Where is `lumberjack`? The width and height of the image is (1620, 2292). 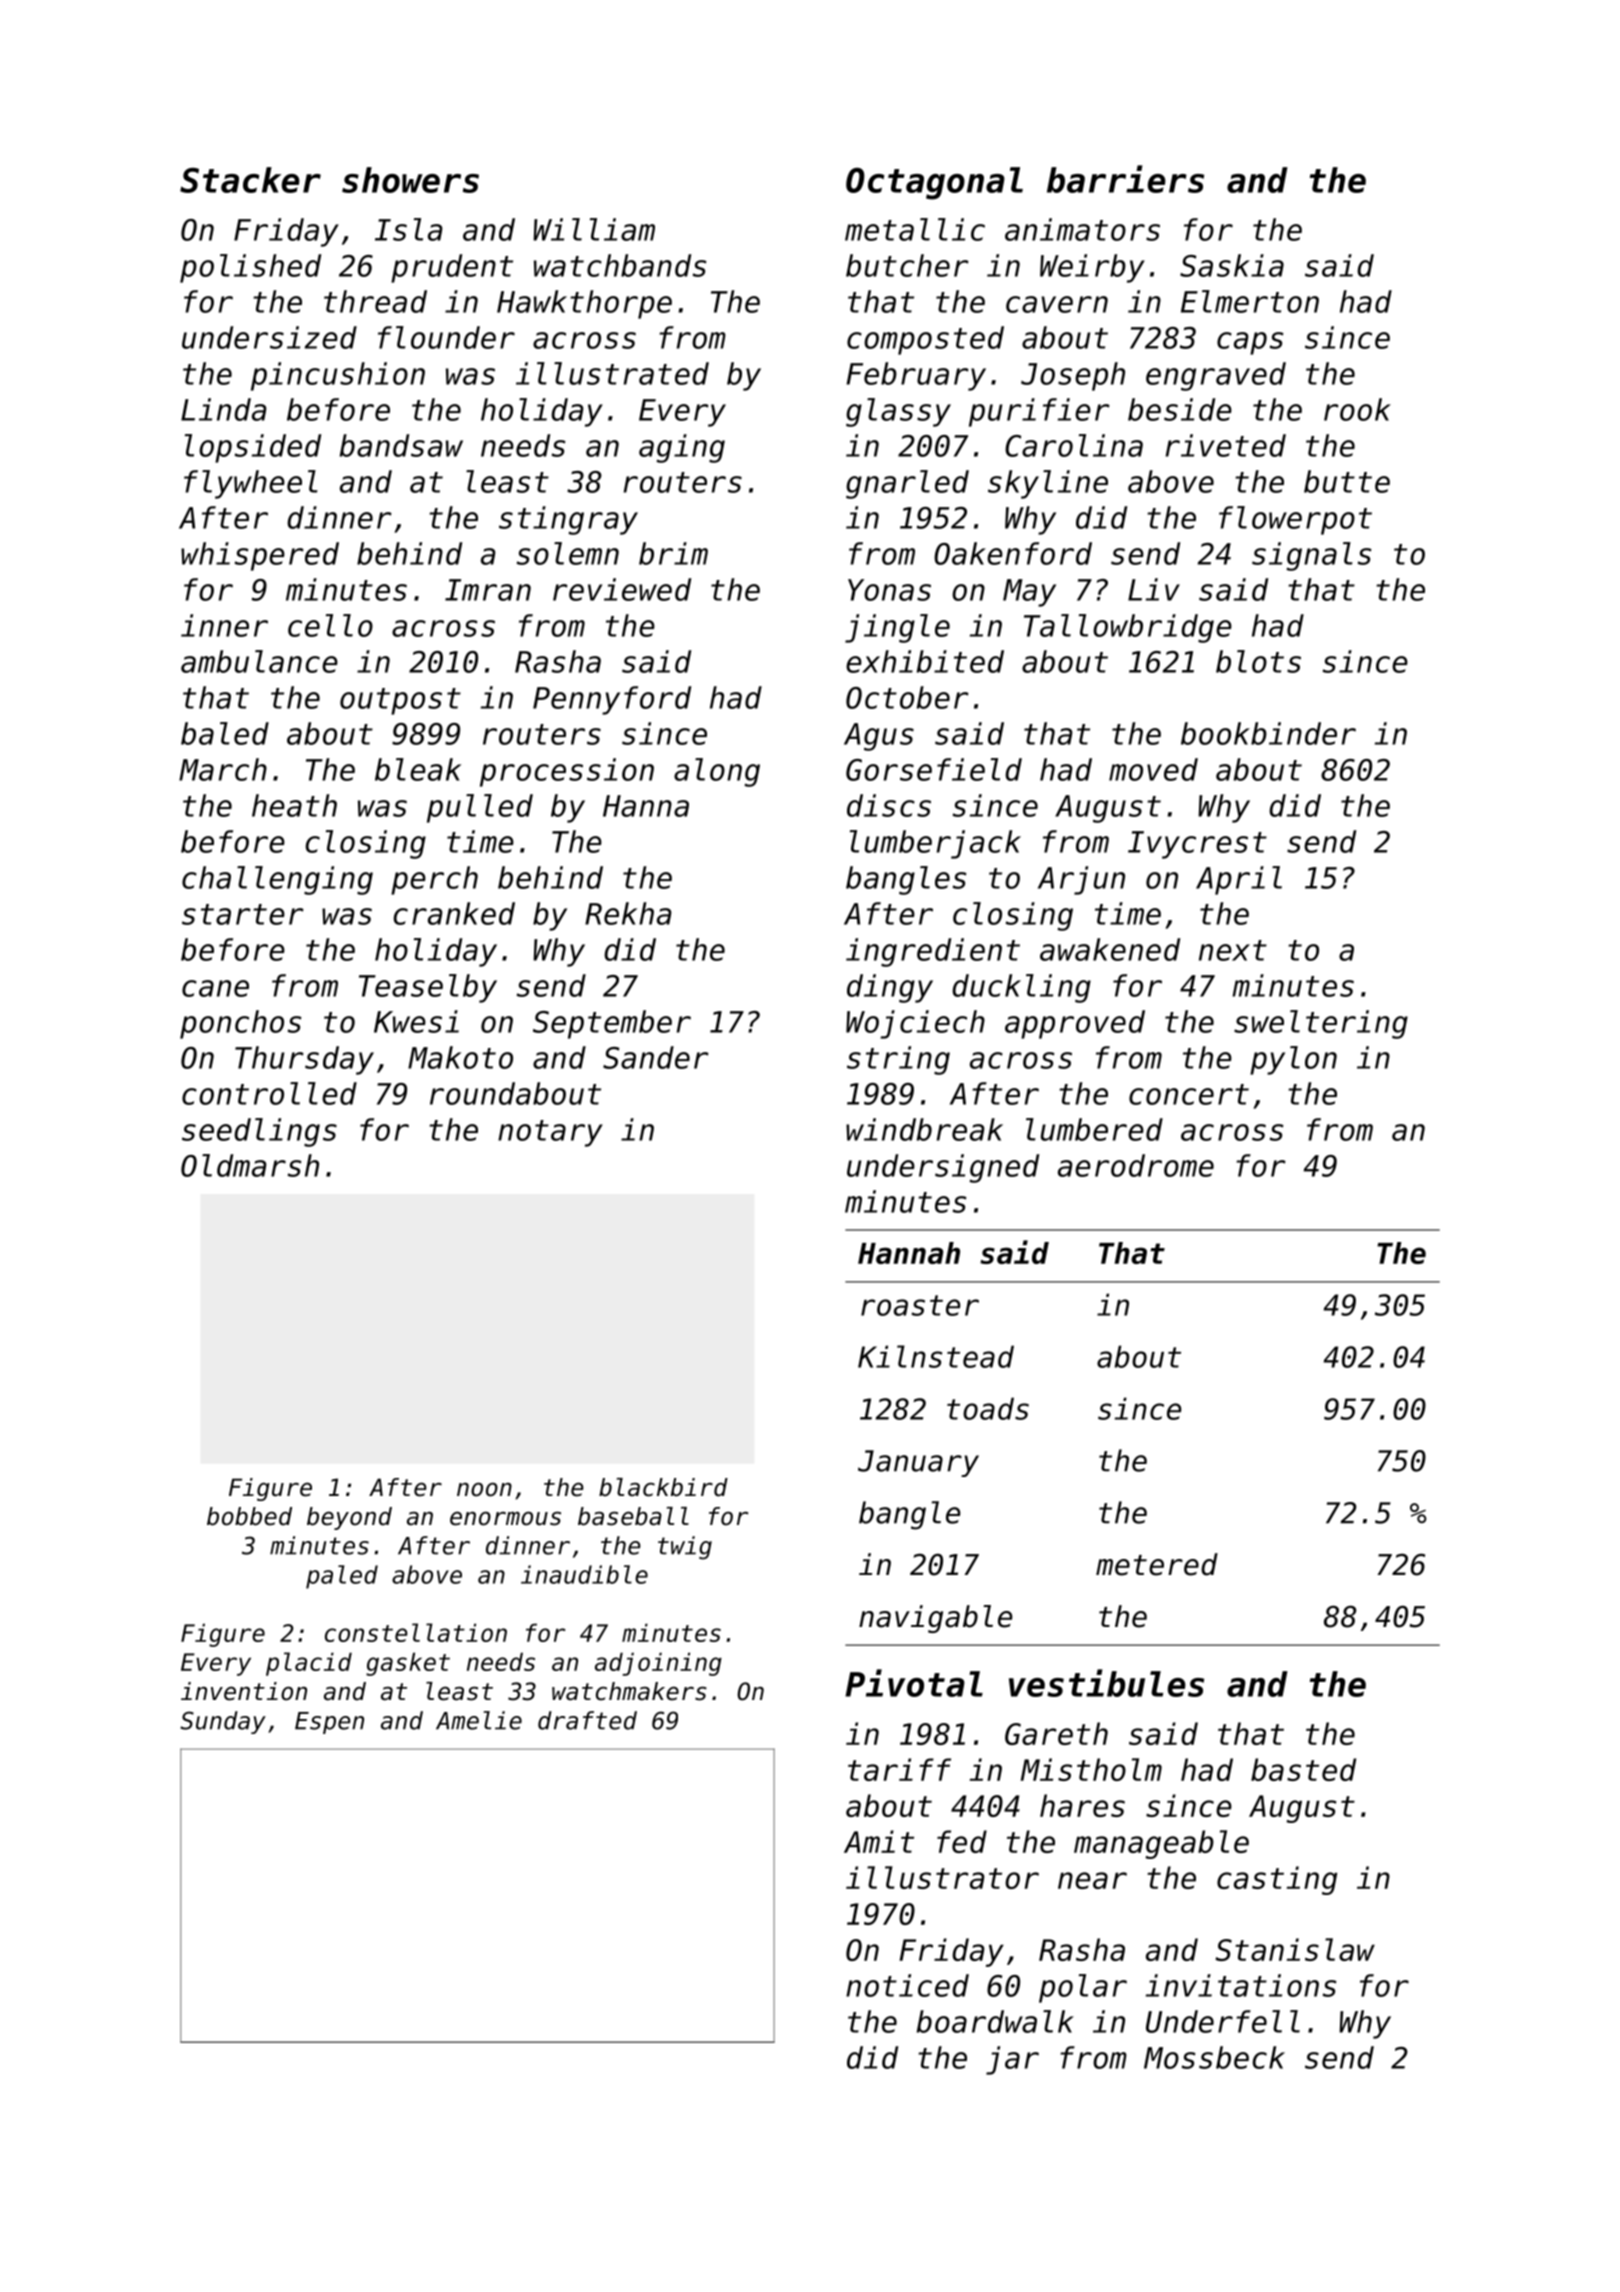 lumberjack is located at coordinates (935, 844).
